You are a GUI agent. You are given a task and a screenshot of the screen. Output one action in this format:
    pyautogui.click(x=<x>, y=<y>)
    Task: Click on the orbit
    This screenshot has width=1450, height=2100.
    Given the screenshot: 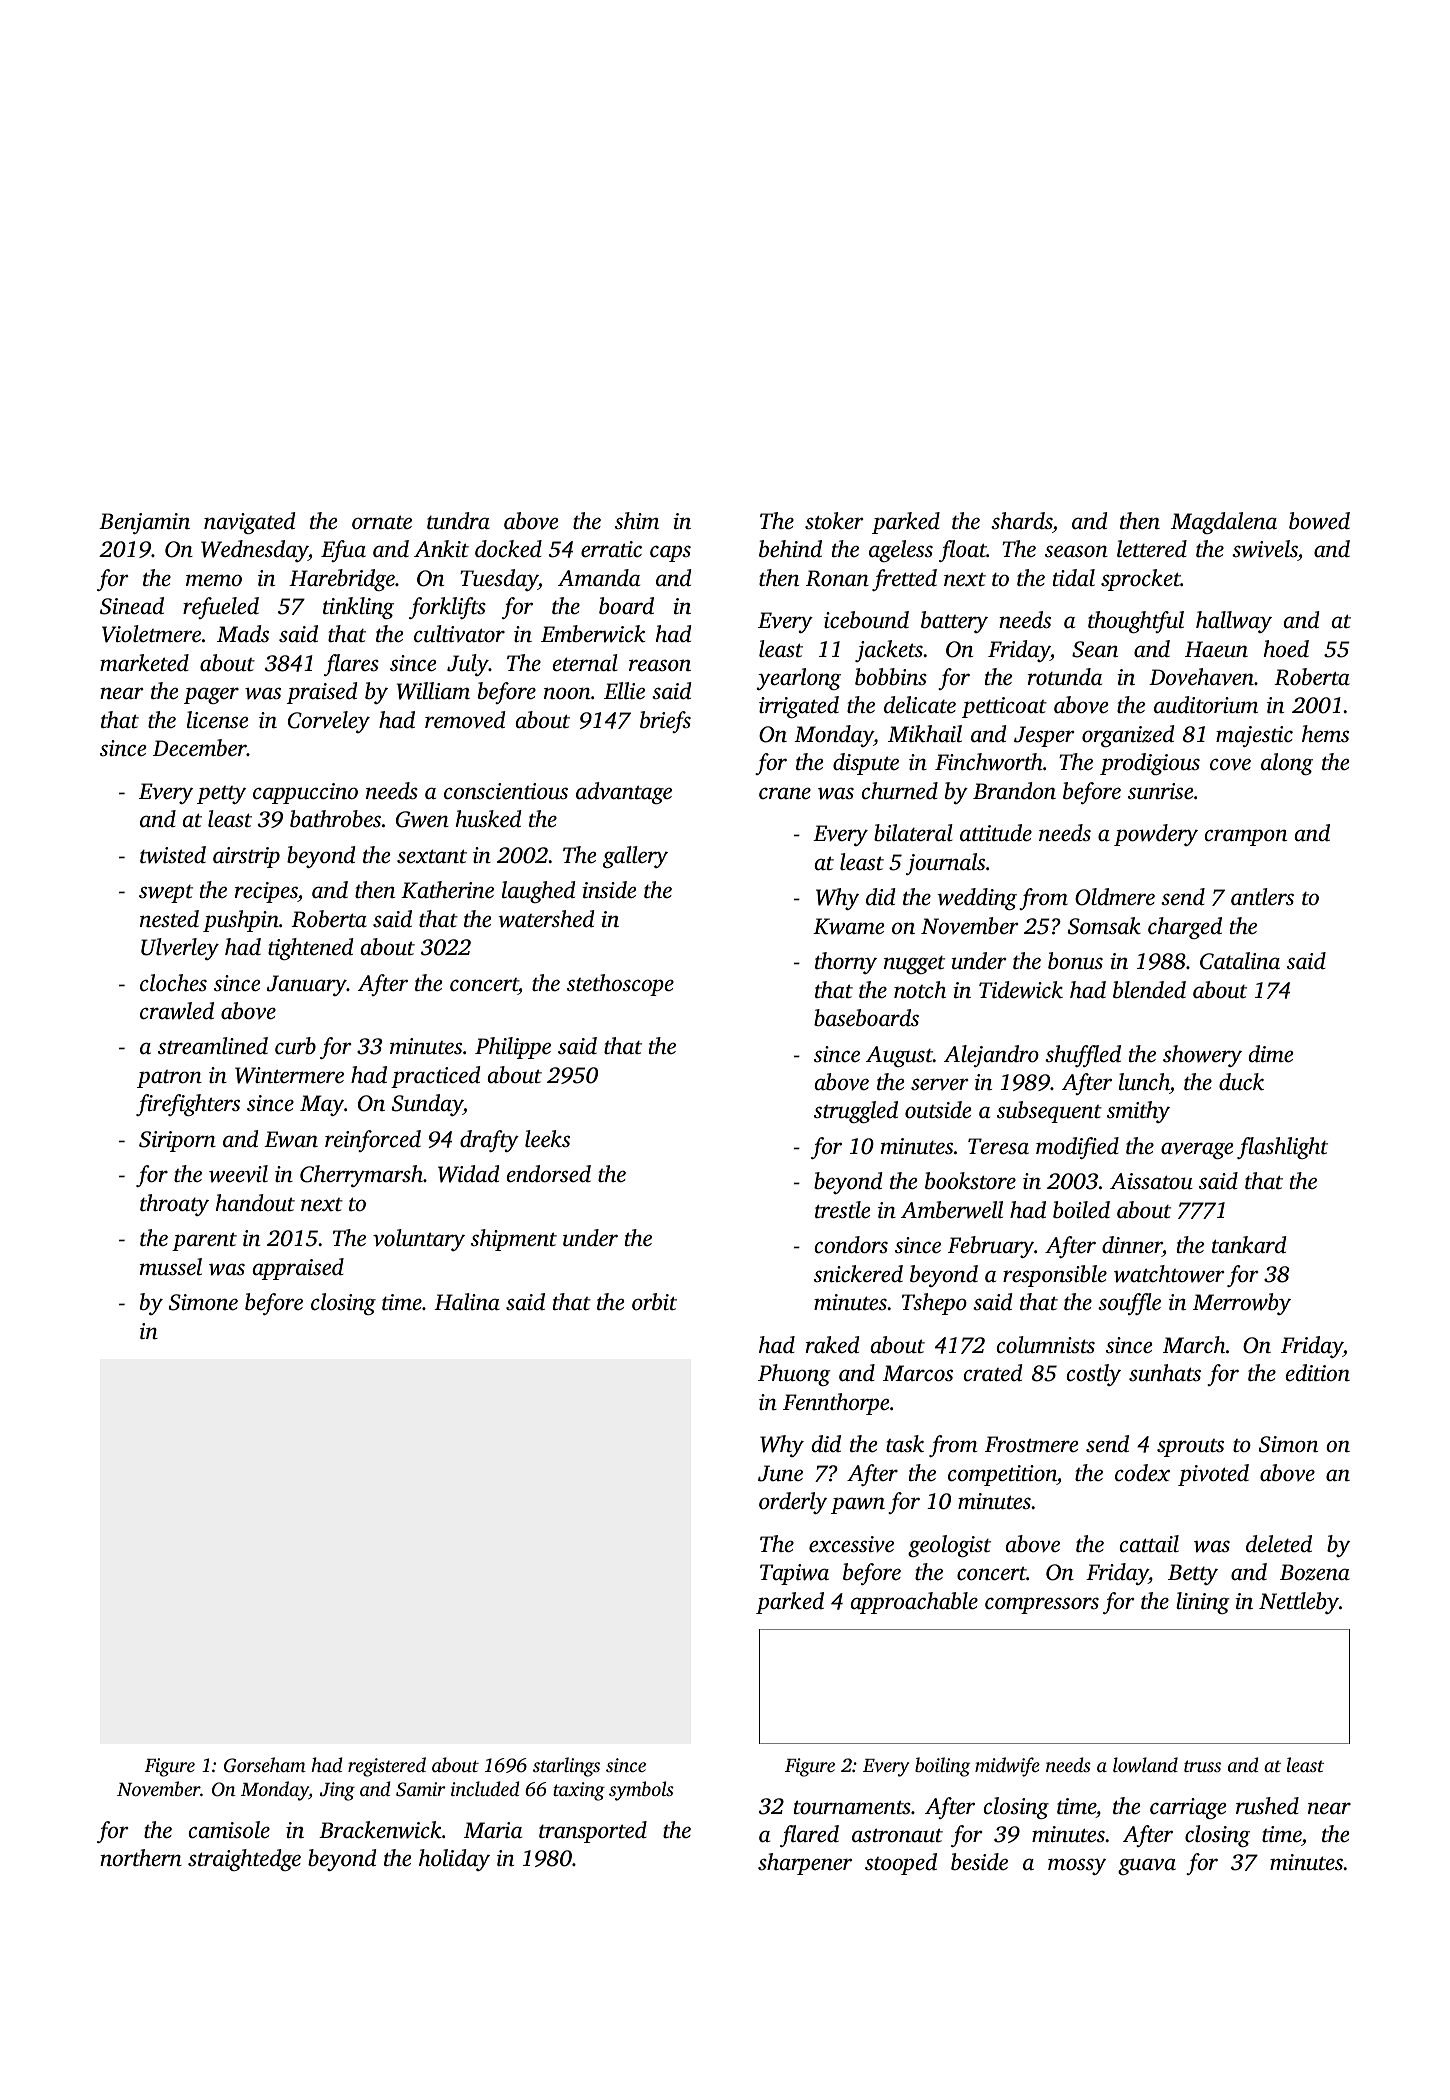 What is the action you would take?
    pyautogui.click(x=654, y=1302)
